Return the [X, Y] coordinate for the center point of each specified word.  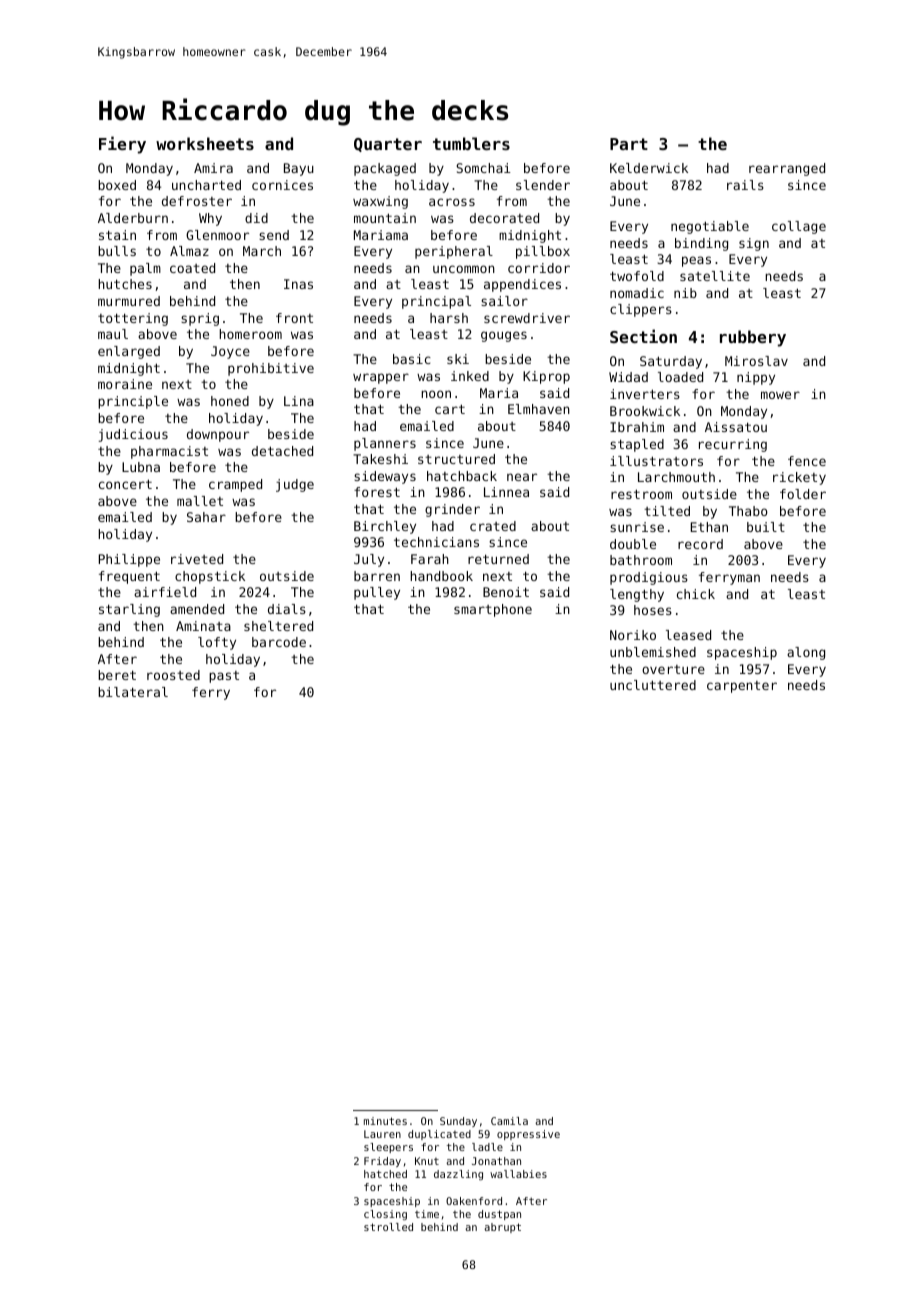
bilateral [133, 692]
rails [745, 185]
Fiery [122, 145]
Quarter [388, 145]
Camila [509, 1121]
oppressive [528, 1135]
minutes [385, 1121]
